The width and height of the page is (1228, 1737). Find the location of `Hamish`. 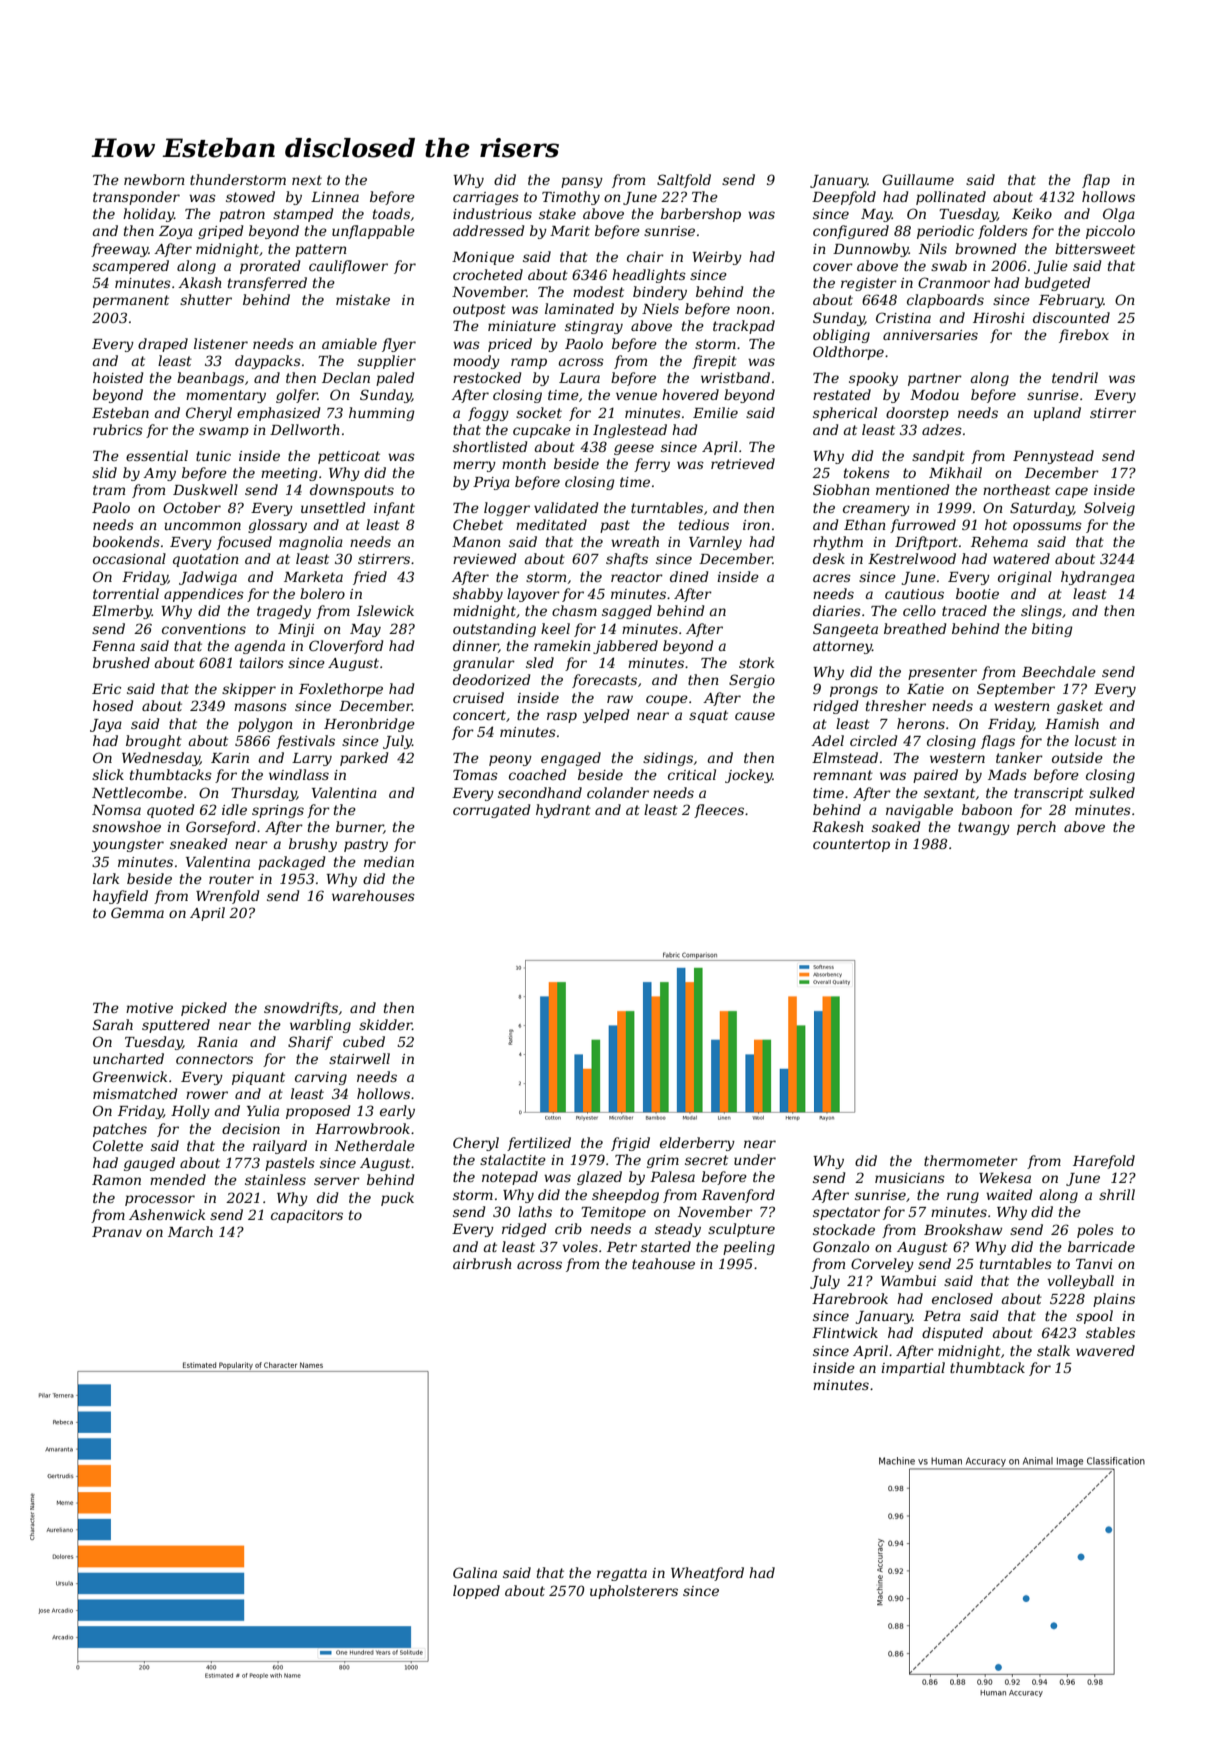

Hamish is located at coordinates (1072, 723).
